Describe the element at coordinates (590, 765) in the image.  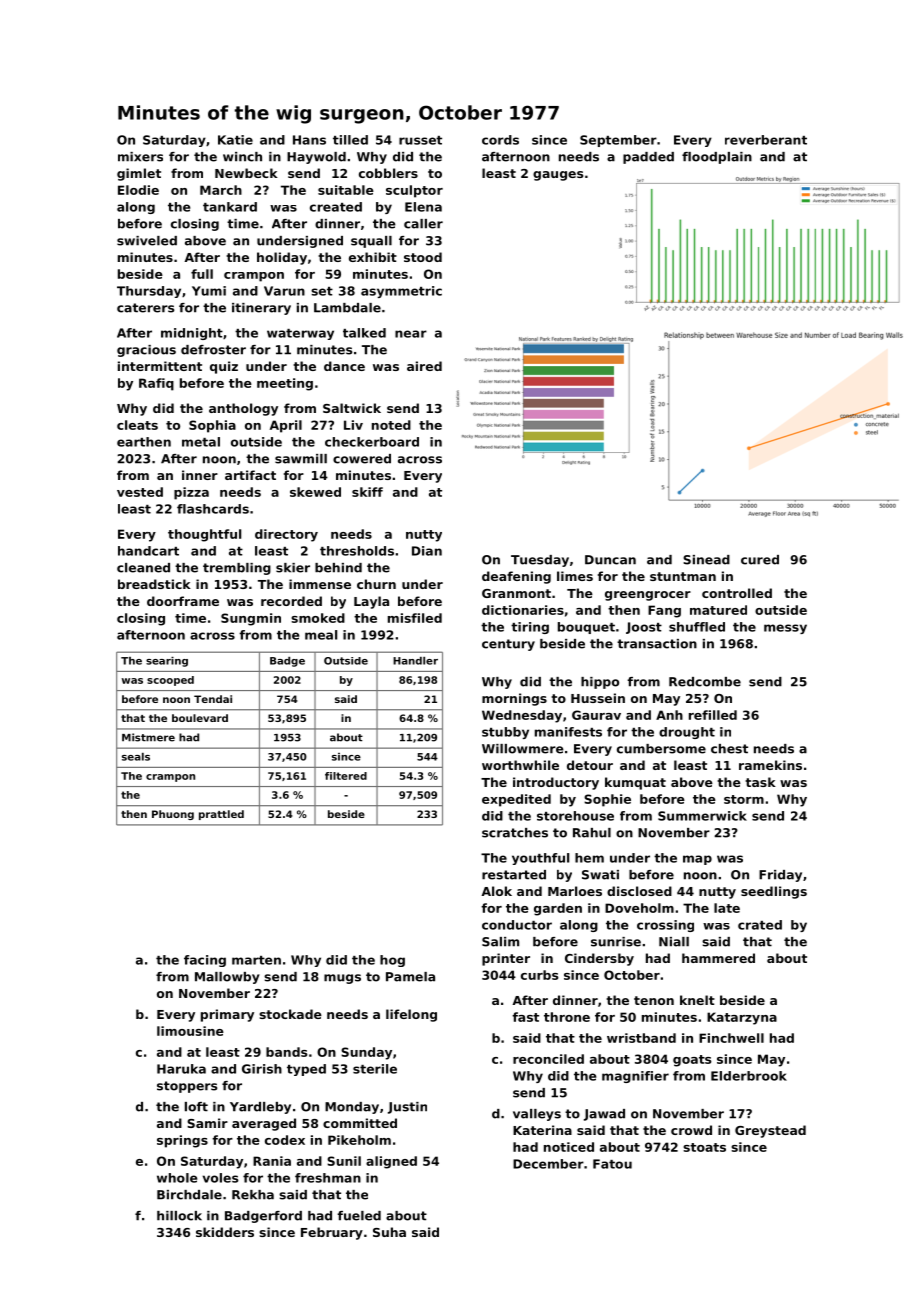
I see `detour` at that location.
